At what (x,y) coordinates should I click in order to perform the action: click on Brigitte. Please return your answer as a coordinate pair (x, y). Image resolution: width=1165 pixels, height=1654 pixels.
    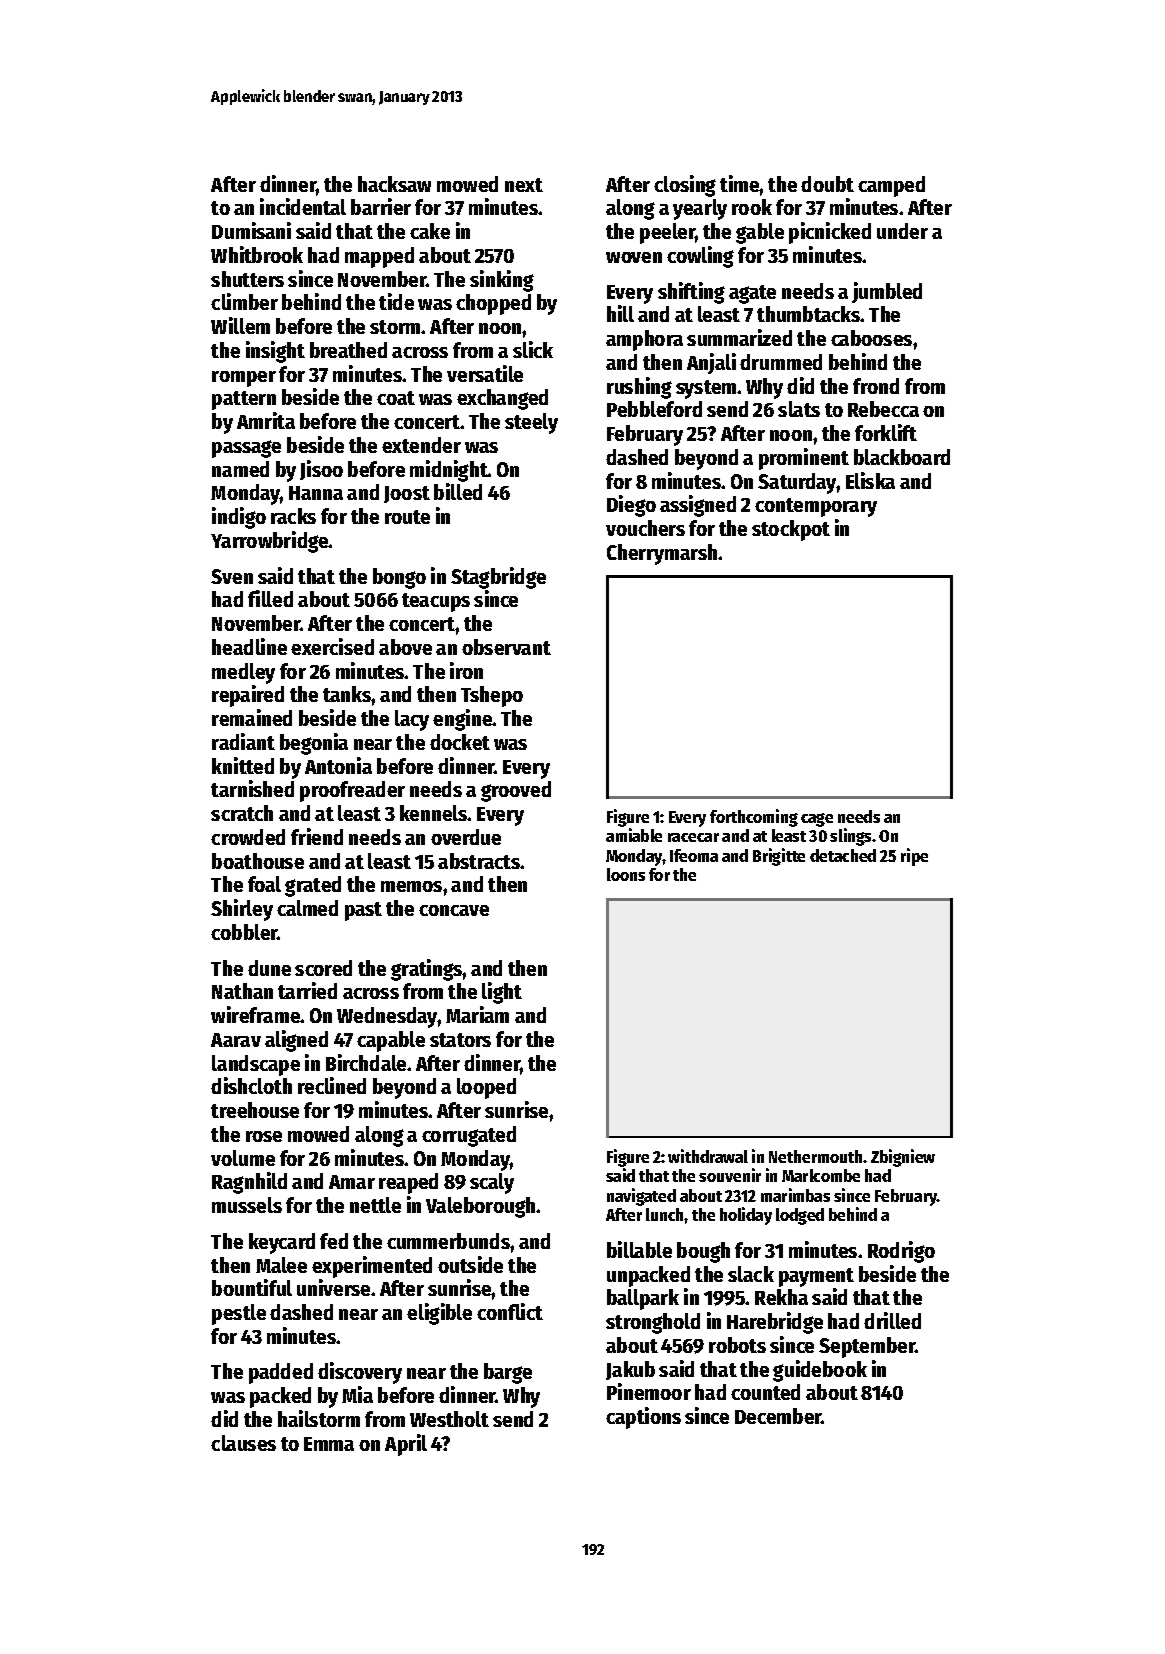
    Looking at the image, I should click on (779, 857).
